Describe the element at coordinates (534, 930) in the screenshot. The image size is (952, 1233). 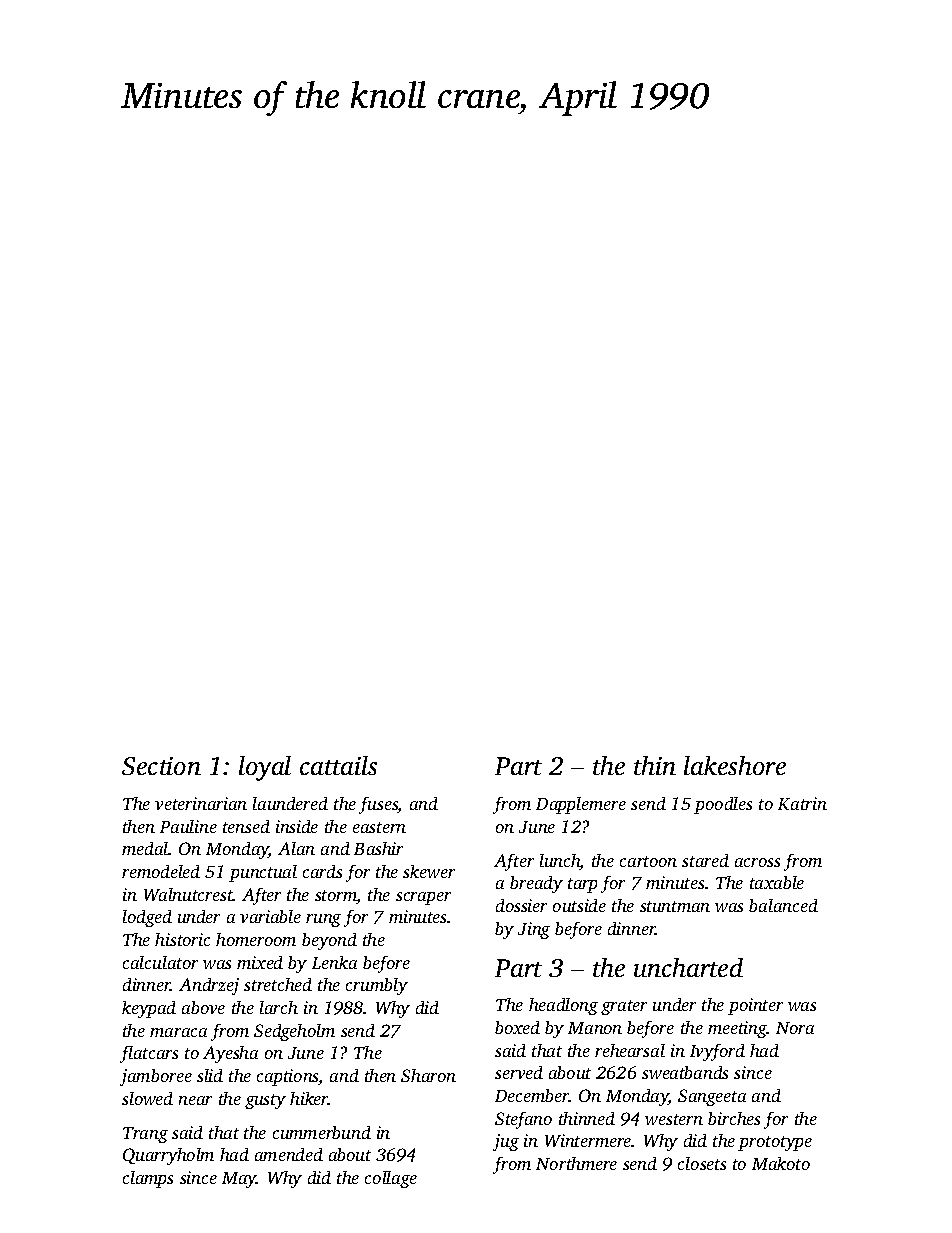
I see `Jing` at that location.
